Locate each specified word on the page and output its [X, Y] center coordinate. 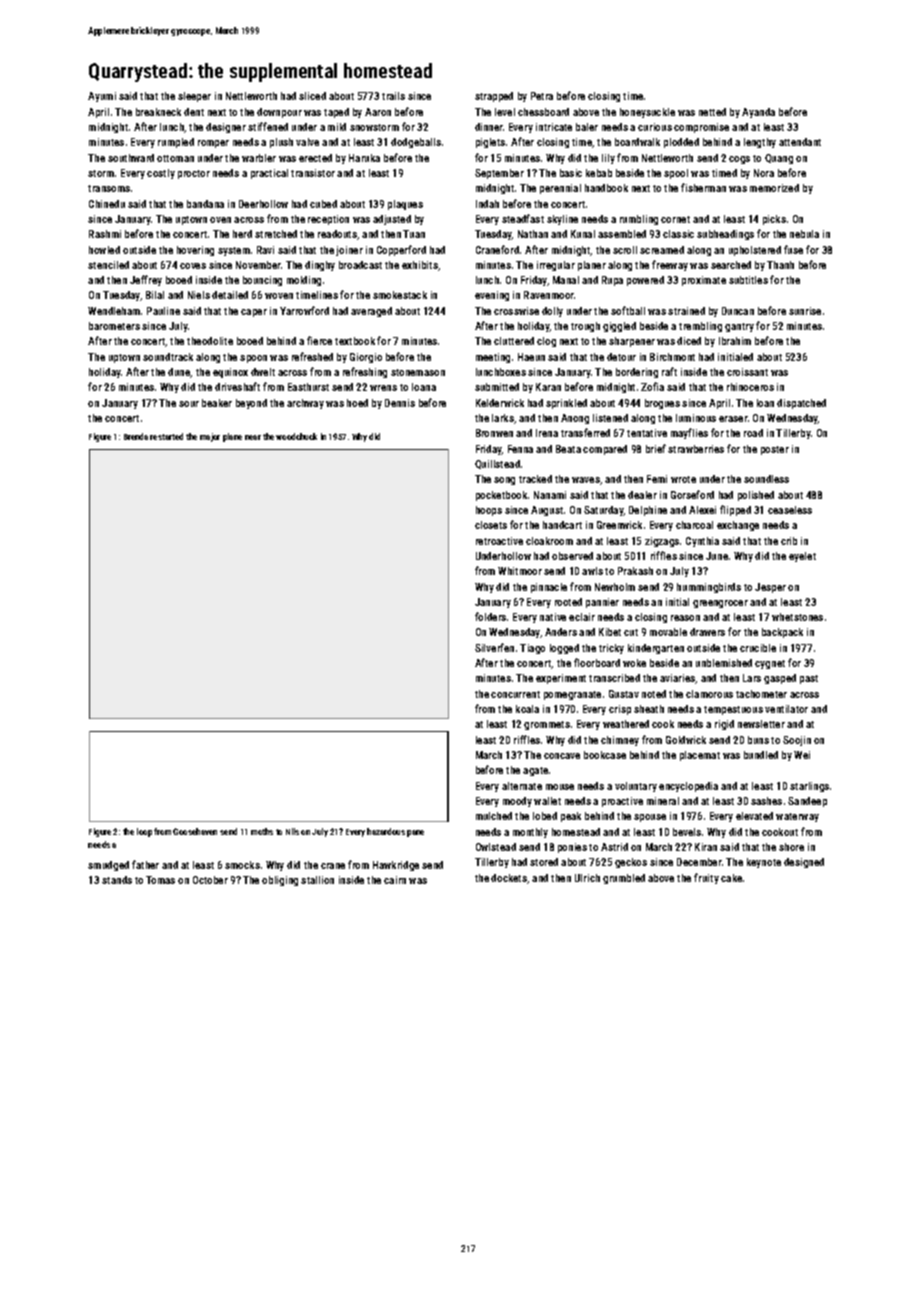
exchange [738, 526]
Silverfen [494, 647]
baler [587, 127]
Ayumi [102, 97]
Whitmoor [520, 571]
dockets [509, 878]
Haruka [364, 158]
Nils [292, 831]
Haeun [531, 357]
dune [179, 373]
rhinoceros [750, 387]
